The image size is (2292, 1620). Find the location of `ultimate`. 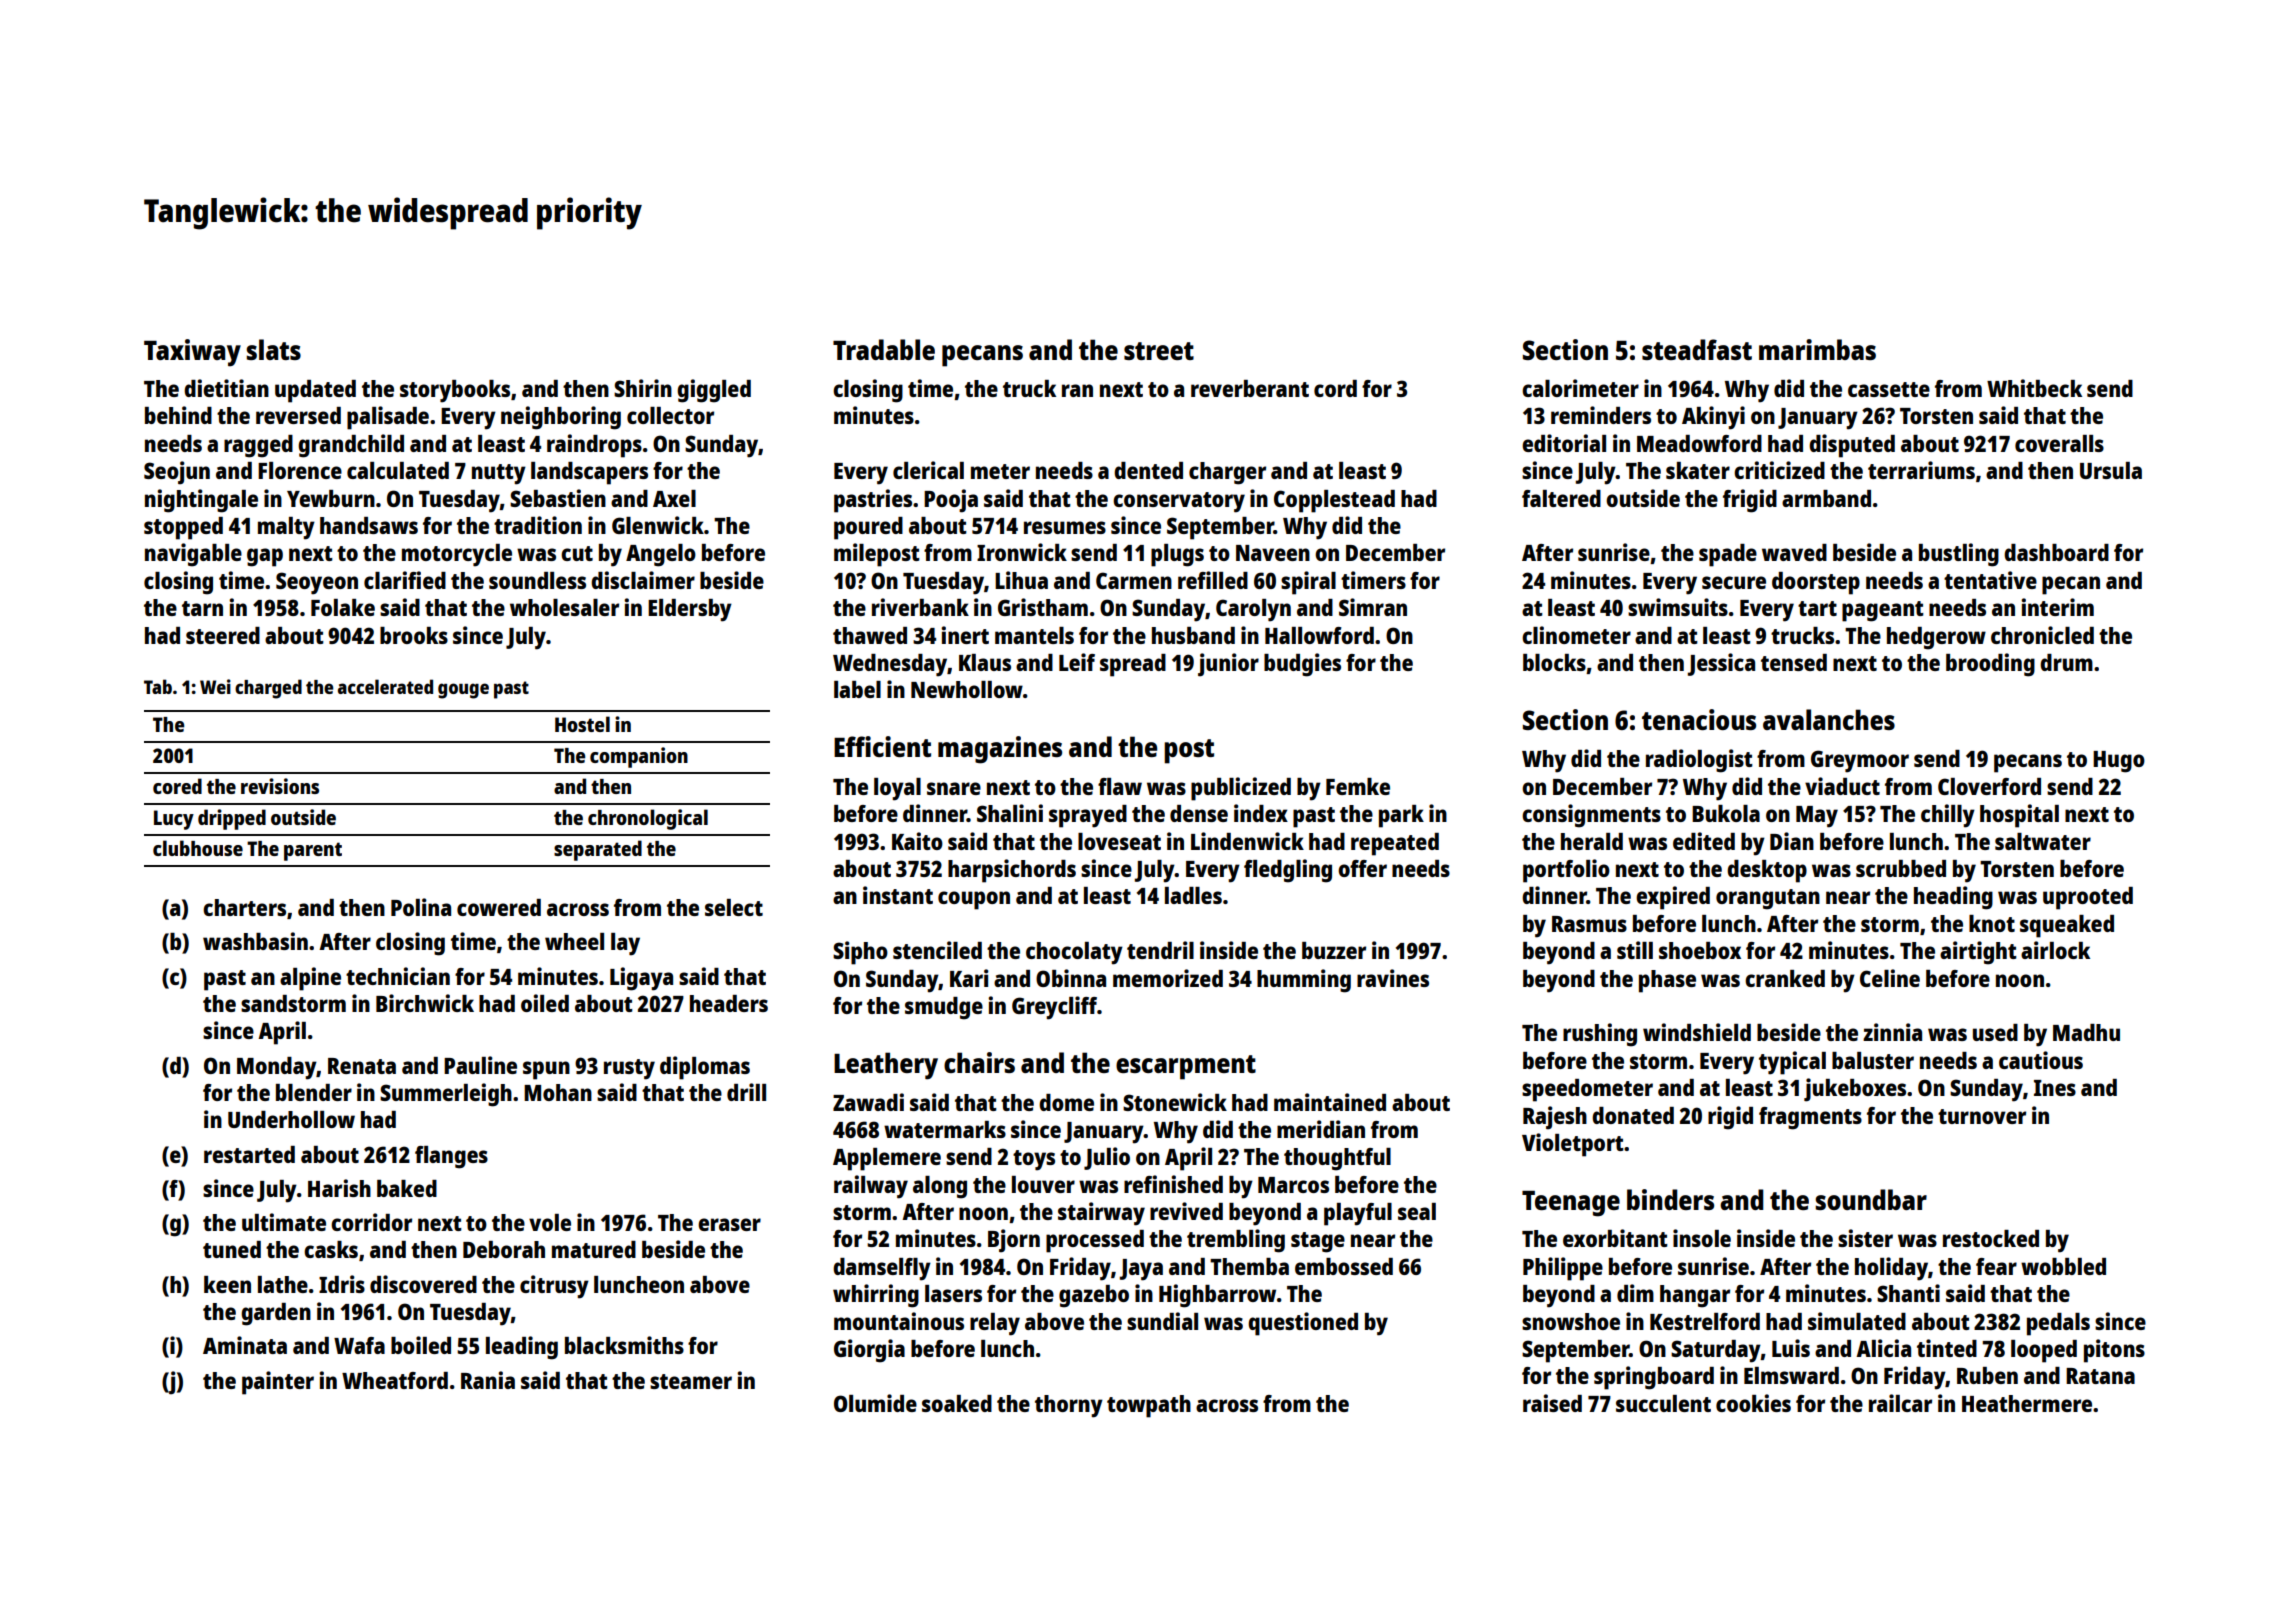

ultimate is located at coordinates (284, 1222).
